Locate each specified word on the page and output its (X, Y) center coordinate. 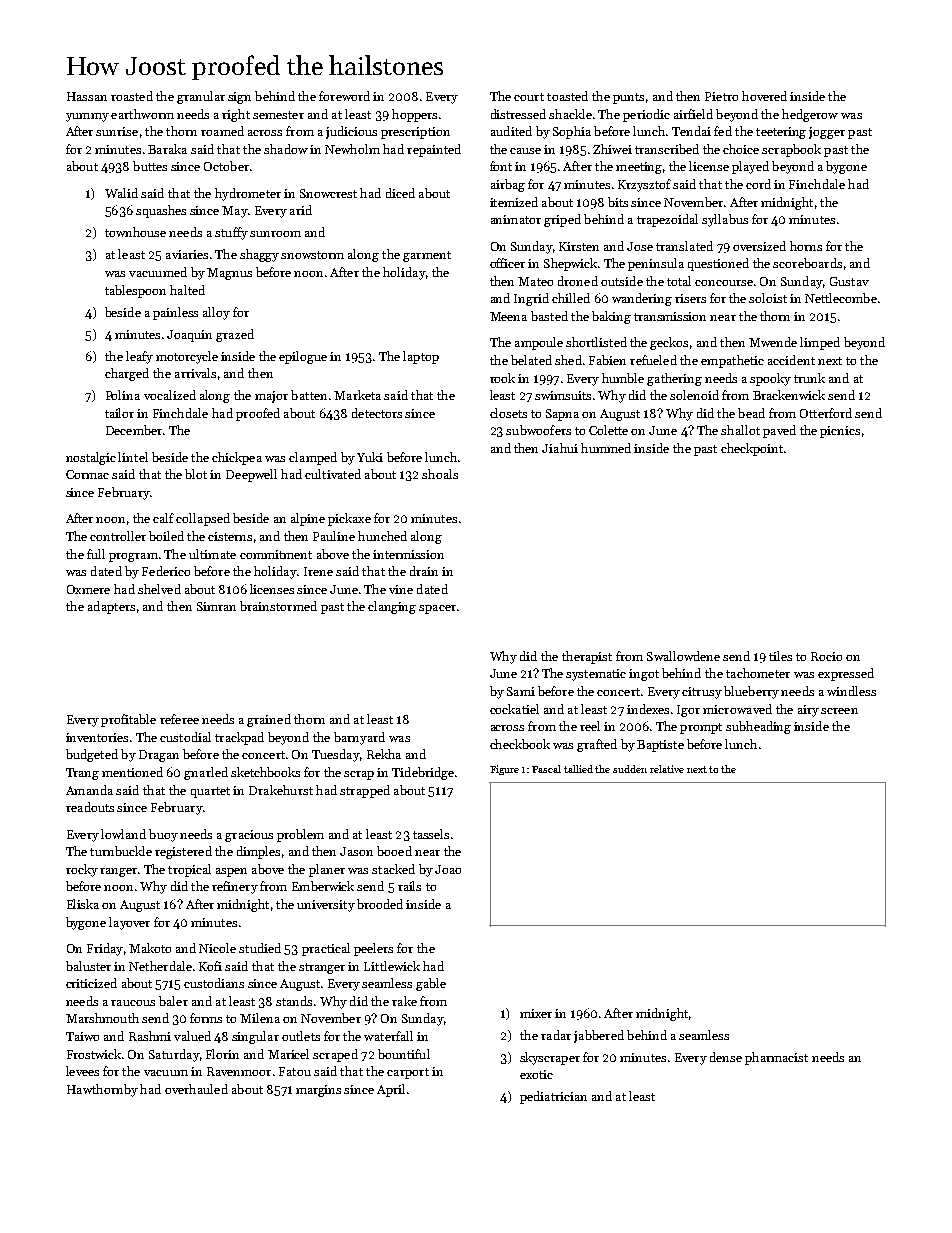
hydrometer (248, 194)
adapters (111, 607)
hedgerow (810, 115)
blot (196, 474)
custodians (214, 983)
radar (556, 1035)
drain (424, 571)
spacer (437, 609)
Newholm (352, 149)
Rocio (826, 656)
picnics (840, 432)
